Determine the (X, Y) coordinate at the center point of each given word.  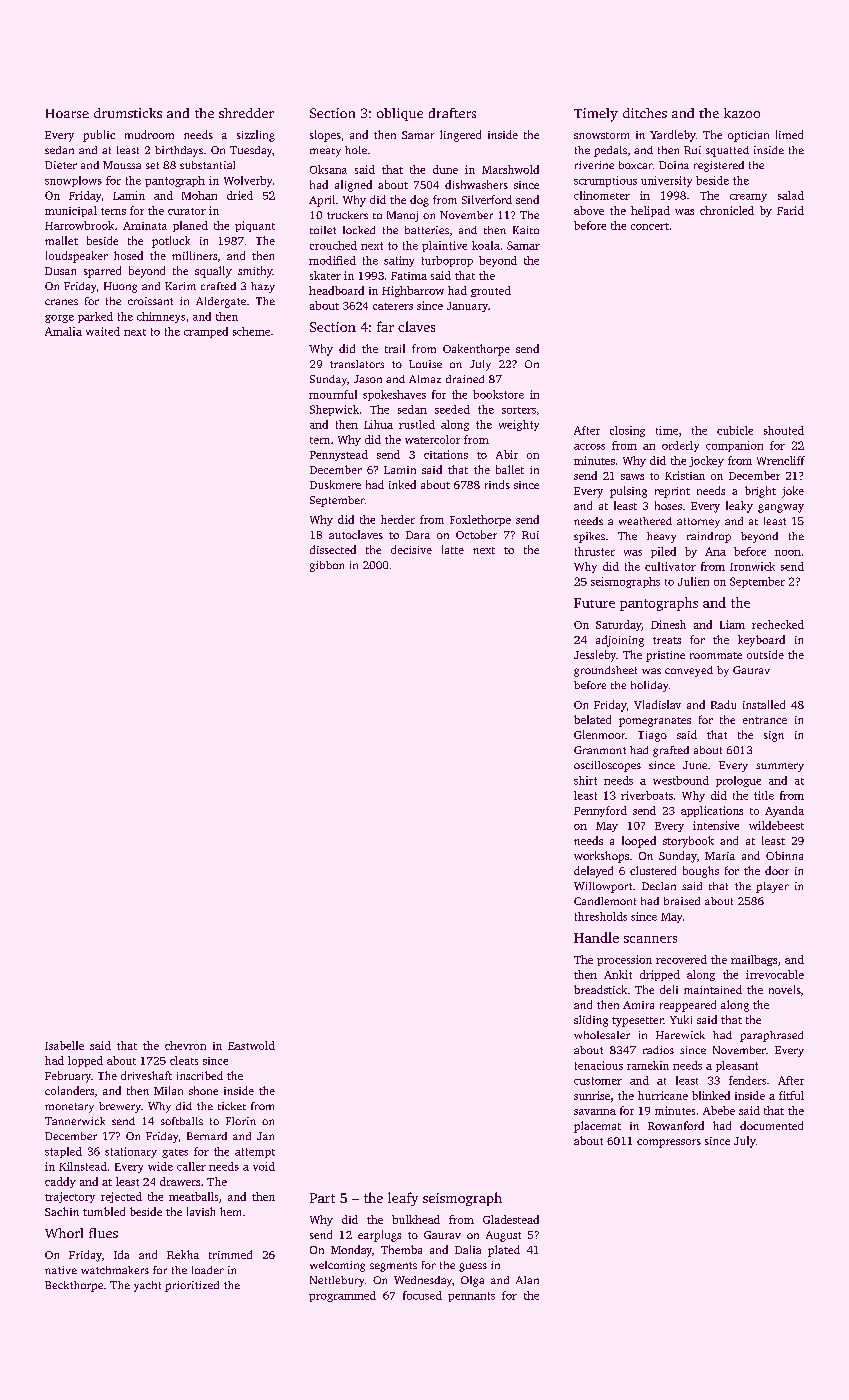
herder (398, 519)
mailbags (754, 960)
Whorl (64, 1233)
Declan (659, 886)
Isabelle (64, 1045)
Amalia (63, 331)
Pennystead (339, 455)
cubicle (735, 430)
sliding (591, 1021)
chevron (185, 1045)
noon (788, 553)
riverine (594, 165)
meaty (325, 152)
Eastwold (251, 1045)
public (99, 136)
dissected (333, 549)
